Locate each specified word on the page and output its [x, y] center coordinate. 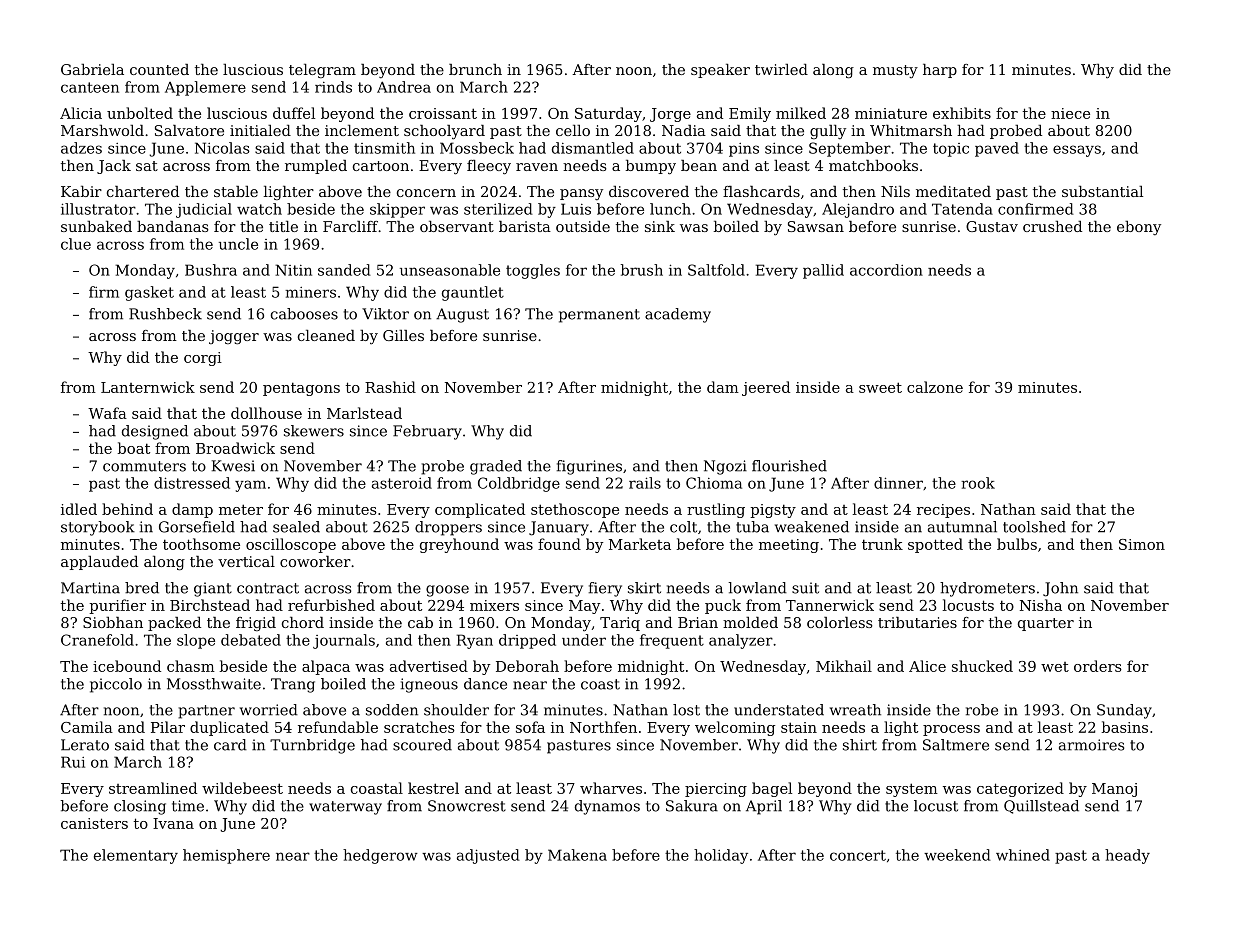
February [427, 432]
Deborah [527, 666]
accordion [886, 270]
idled [79, 509]
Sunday [1124, 711]
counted [159, 69]
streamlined [153, 788]
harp [940, 71]
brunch [475, 69]
